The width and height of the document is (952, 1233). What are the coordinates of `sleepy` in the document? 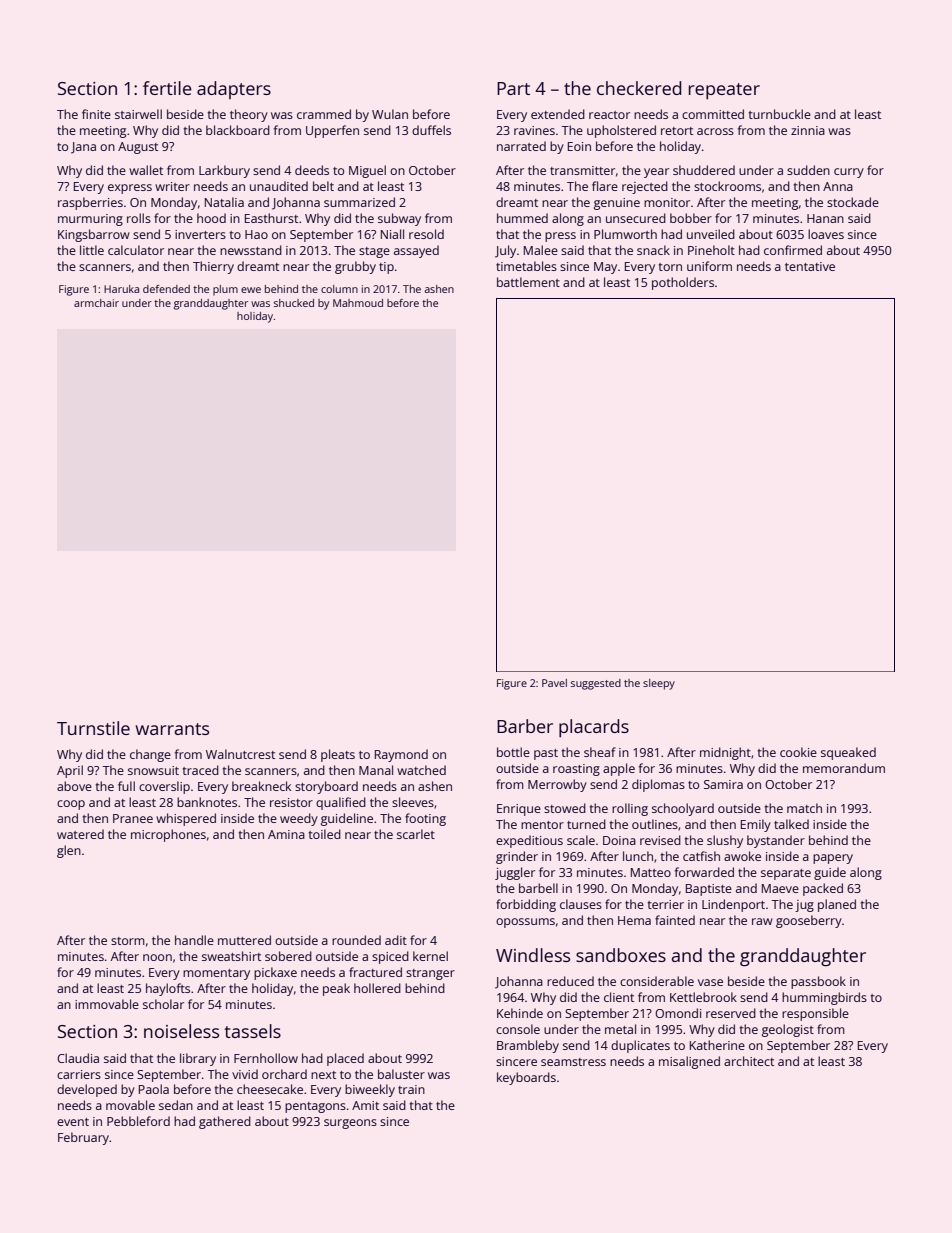 It's located at (659, 684).
